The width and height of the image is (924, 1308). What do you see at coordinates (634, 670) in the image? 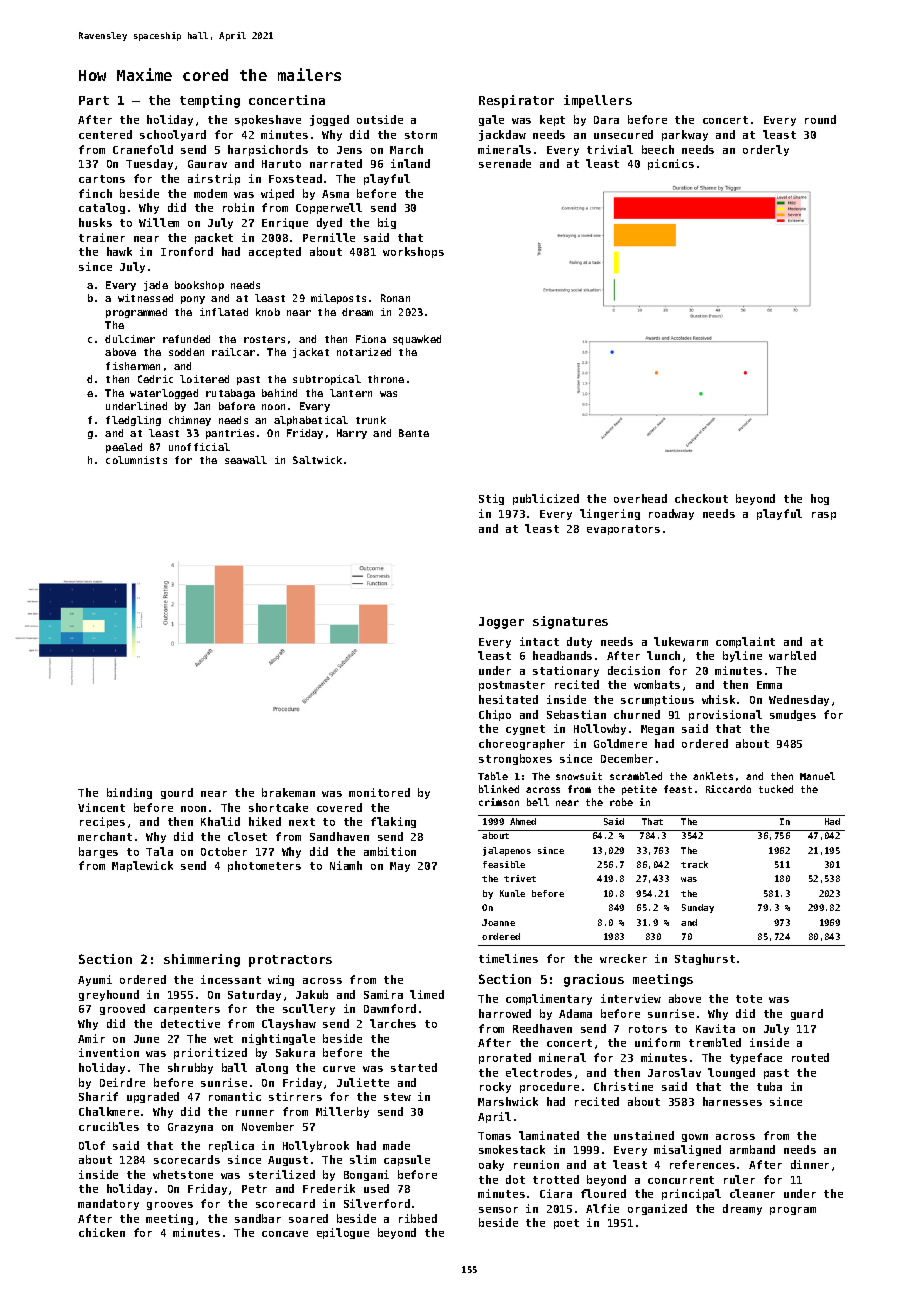
I see `decision` at bounding box center [634, 670].
